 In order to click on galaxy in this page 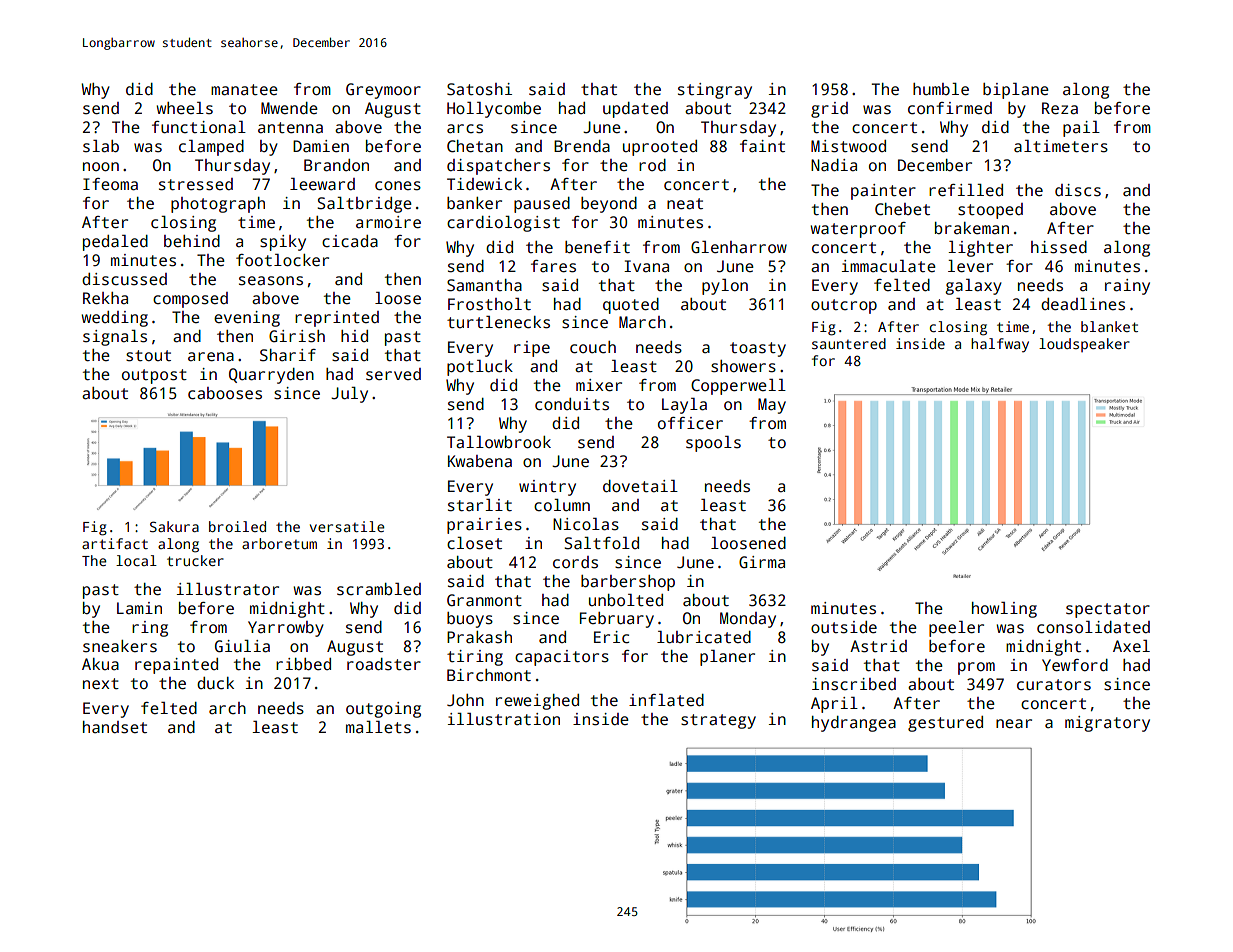, I will do `click(973, 287)`.
